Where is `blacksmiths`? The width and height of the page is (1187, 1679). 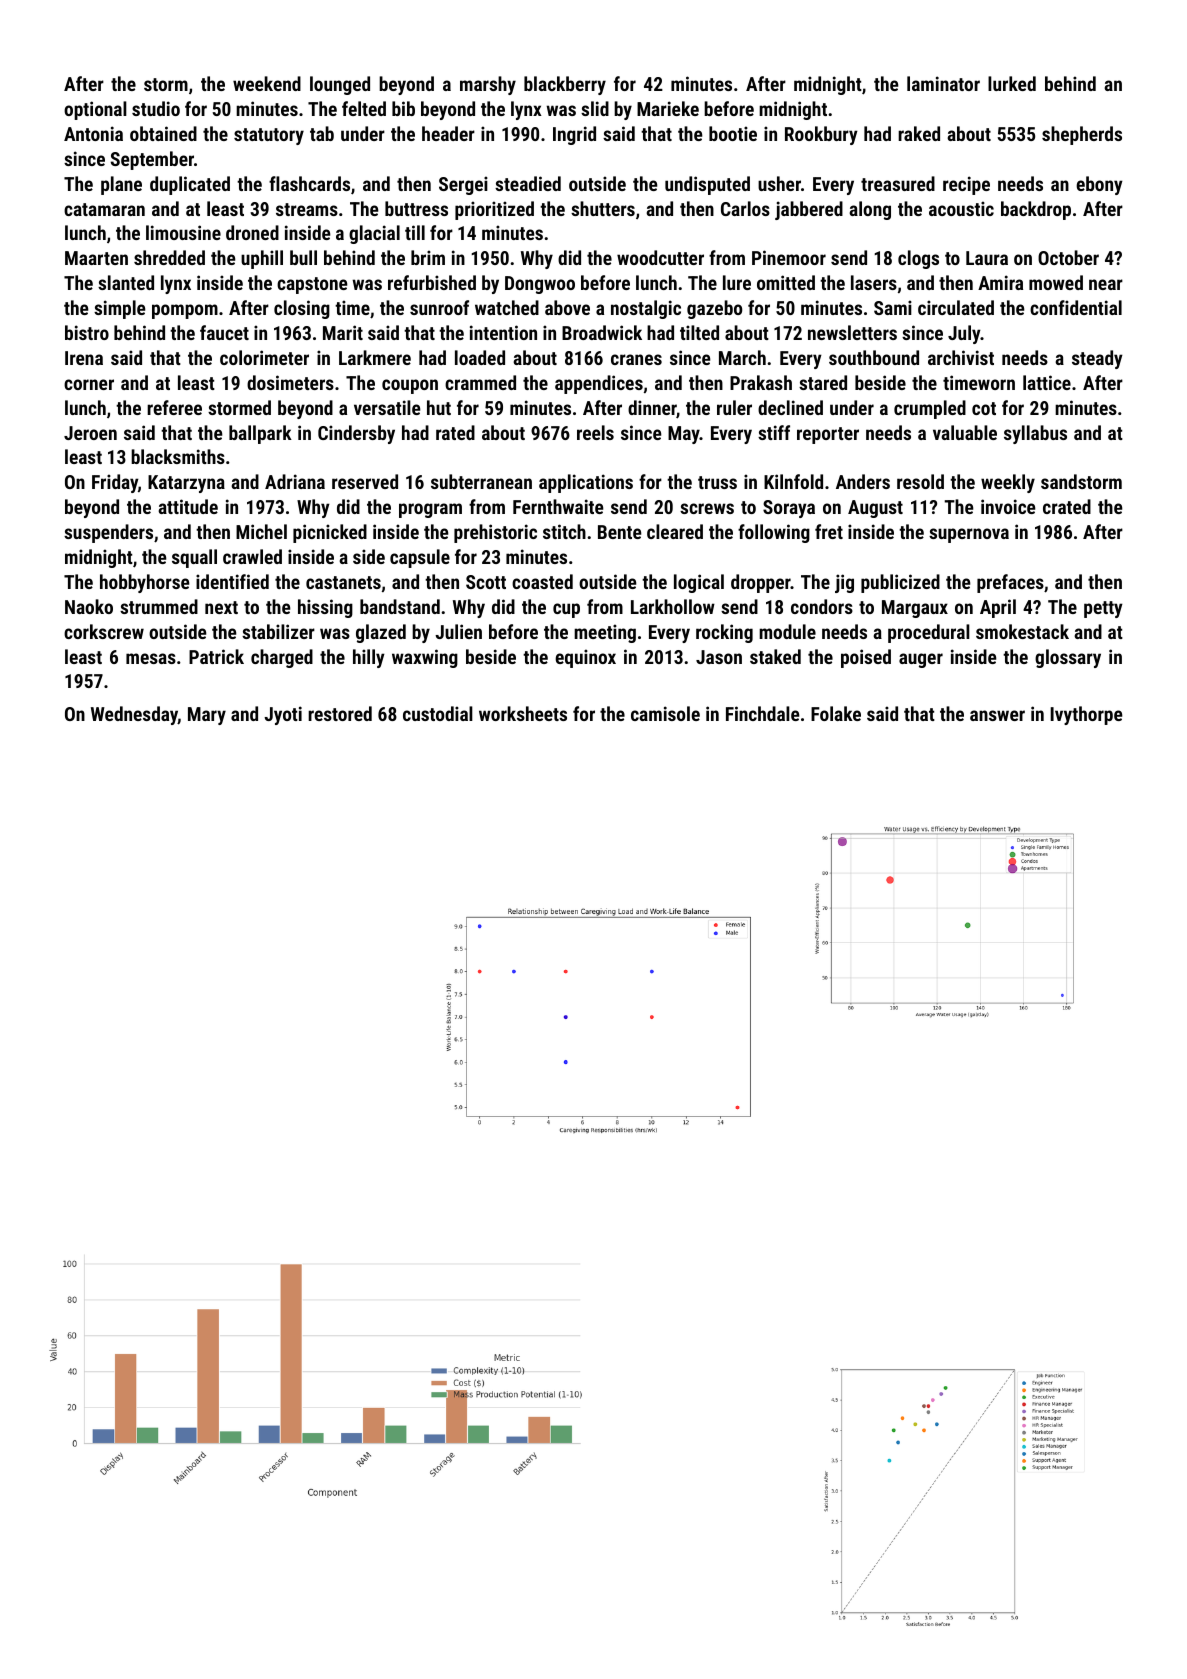 blacksmiths is located at coordinates (178, 456).
